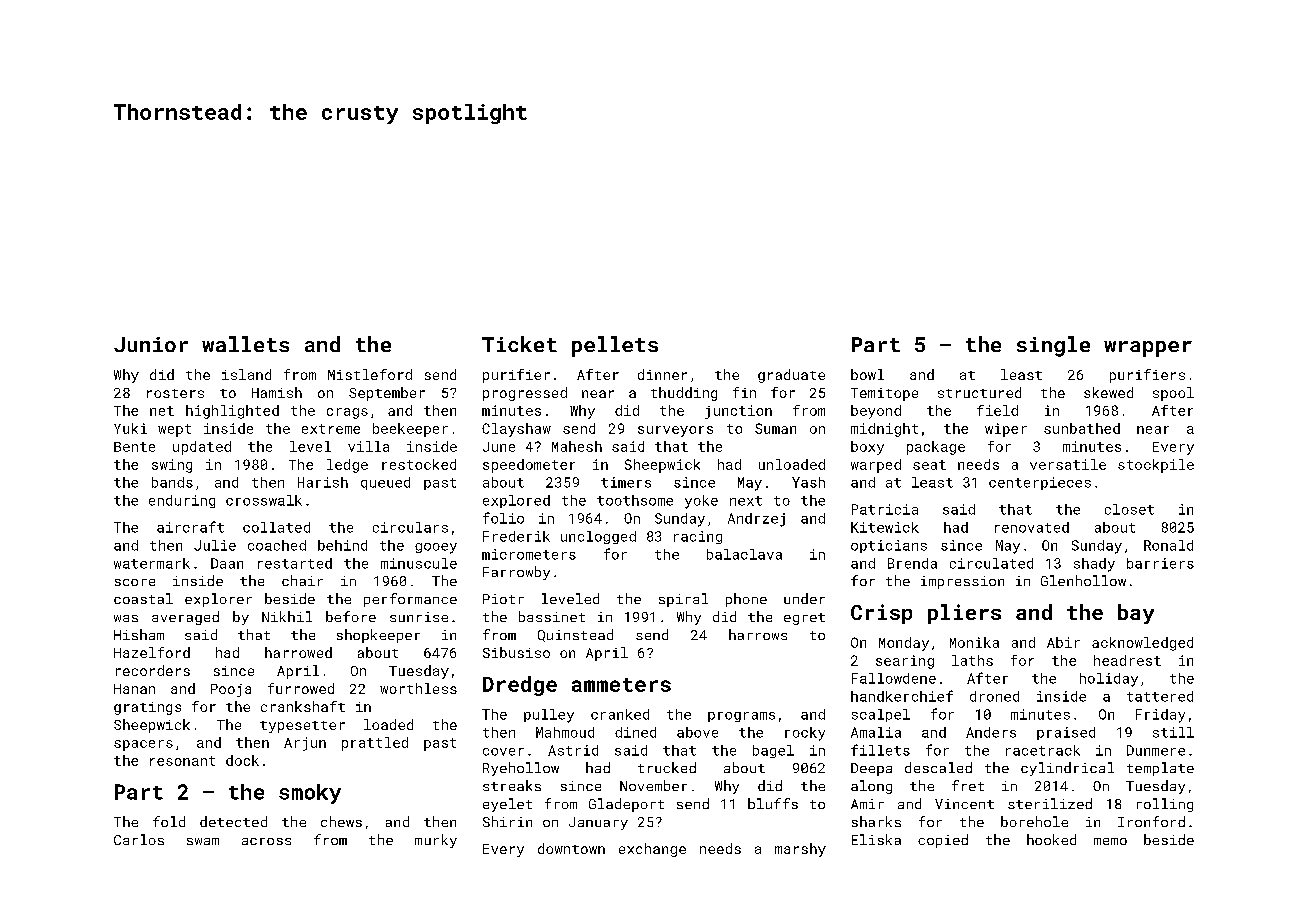 The width and height of the document is (1308, 924). I want to click on bowl, so click(867, 374).
